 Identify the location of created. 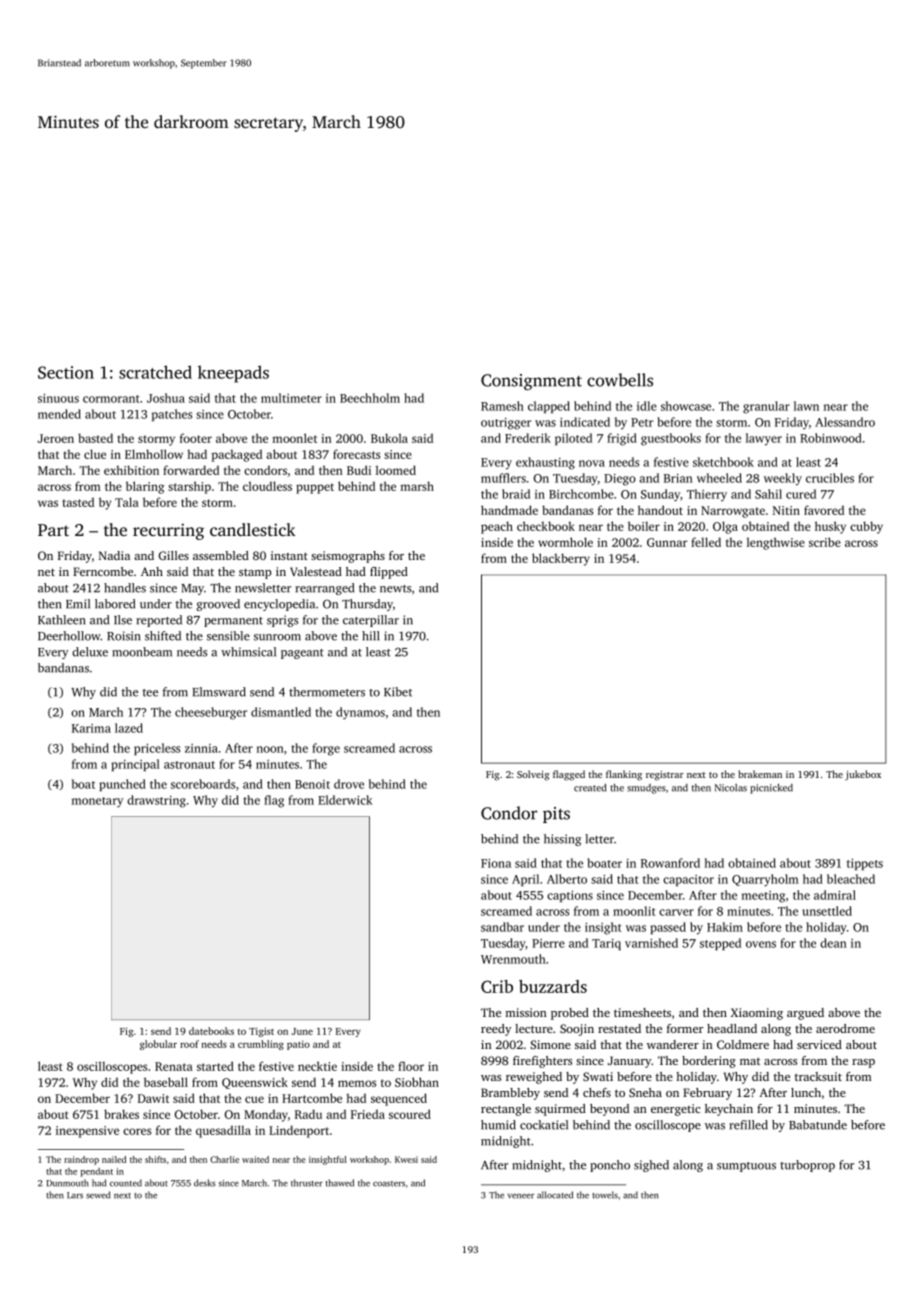
(590, 788).
